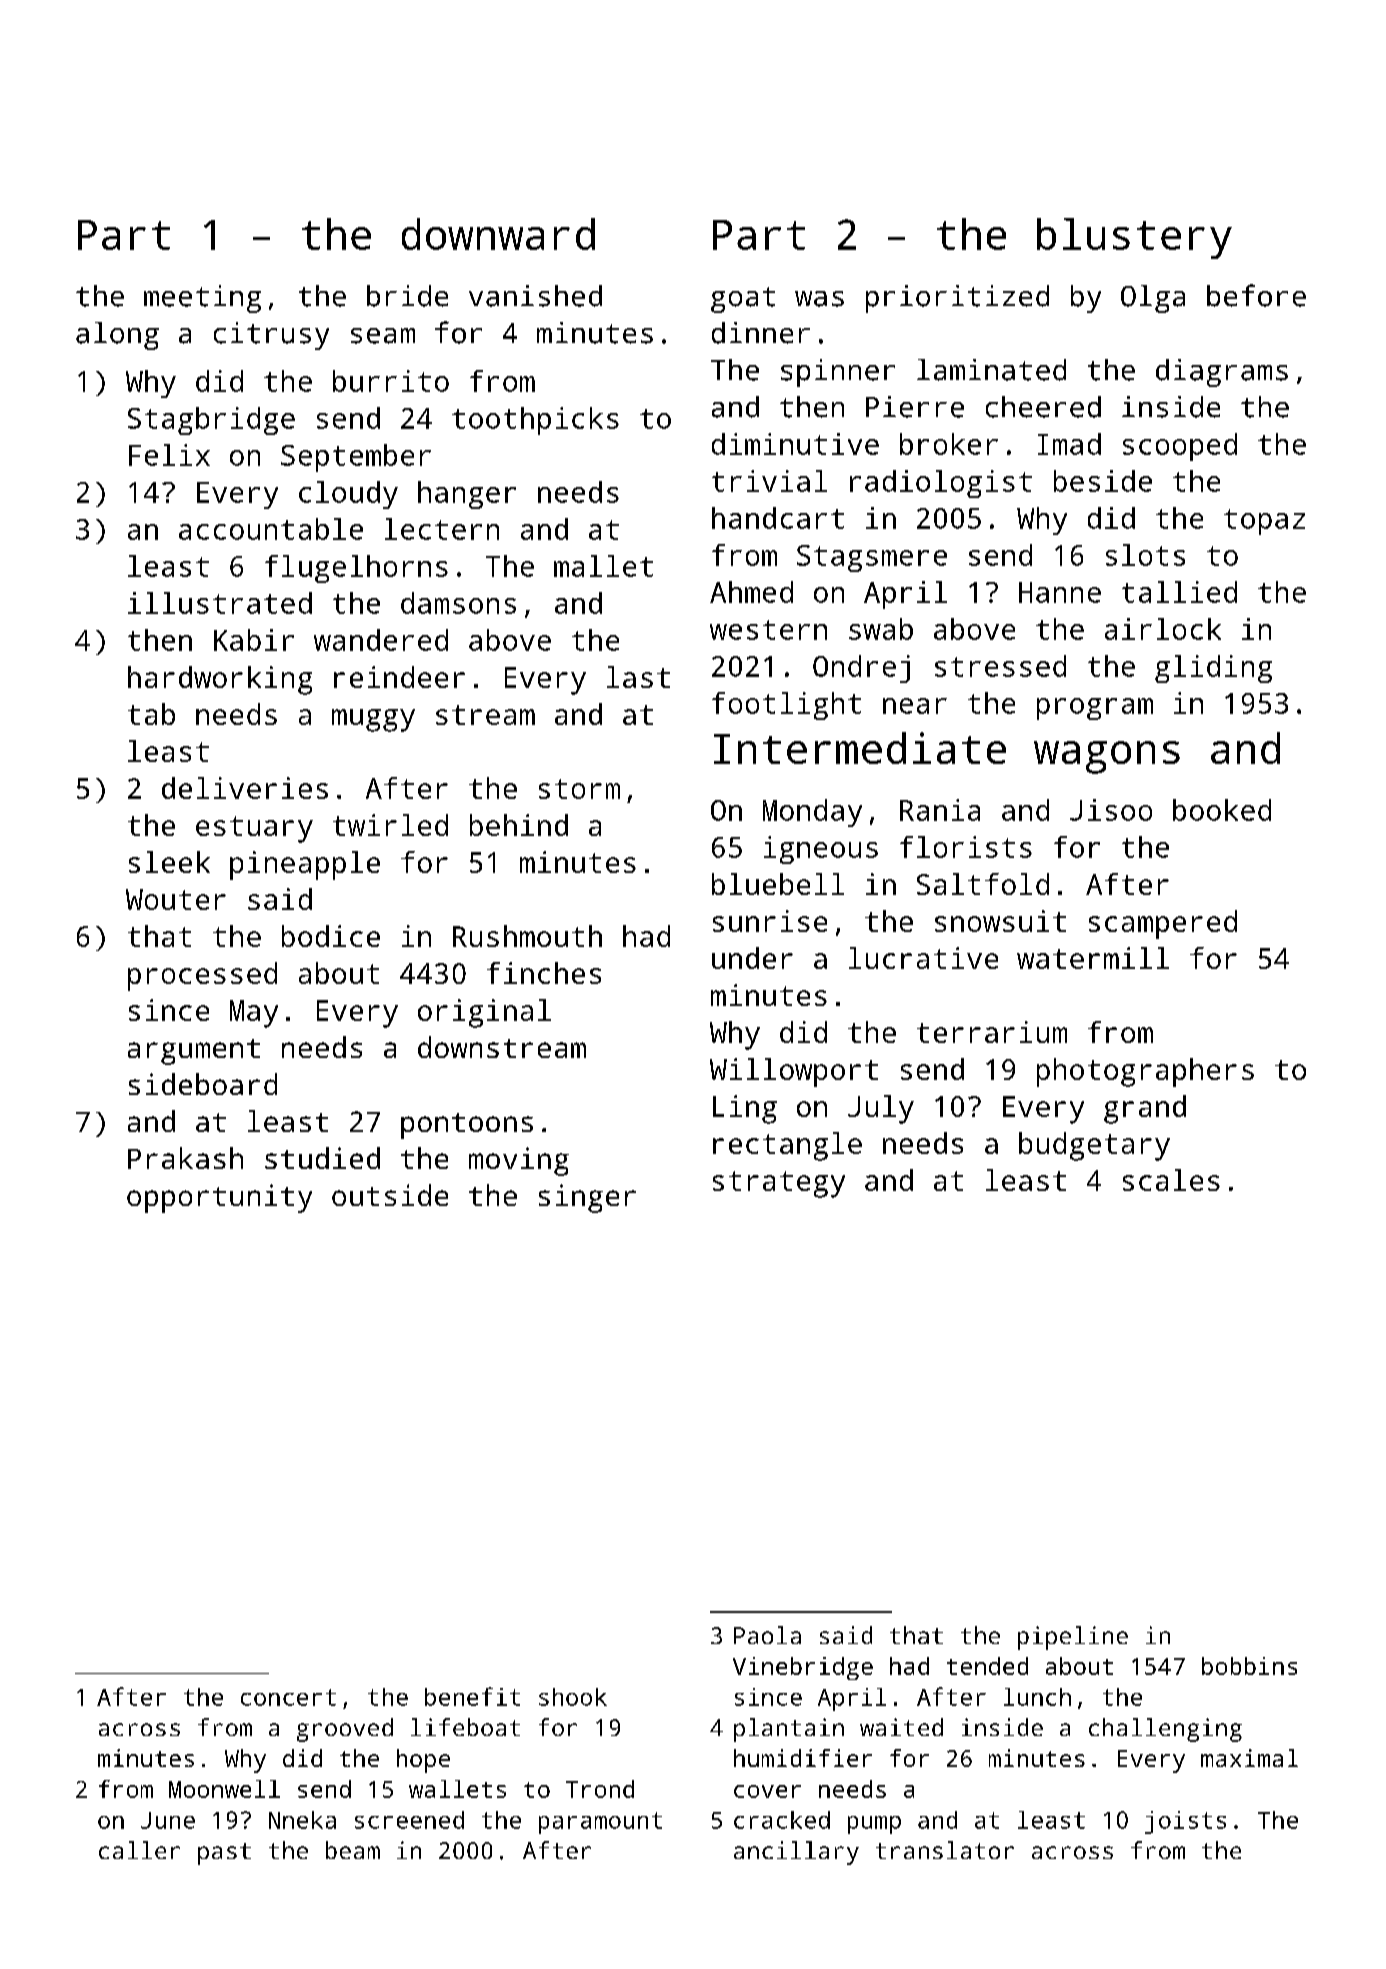  Describe the element at coordinates (322, 1158) in the screenshot. I see `studied` at that location.
